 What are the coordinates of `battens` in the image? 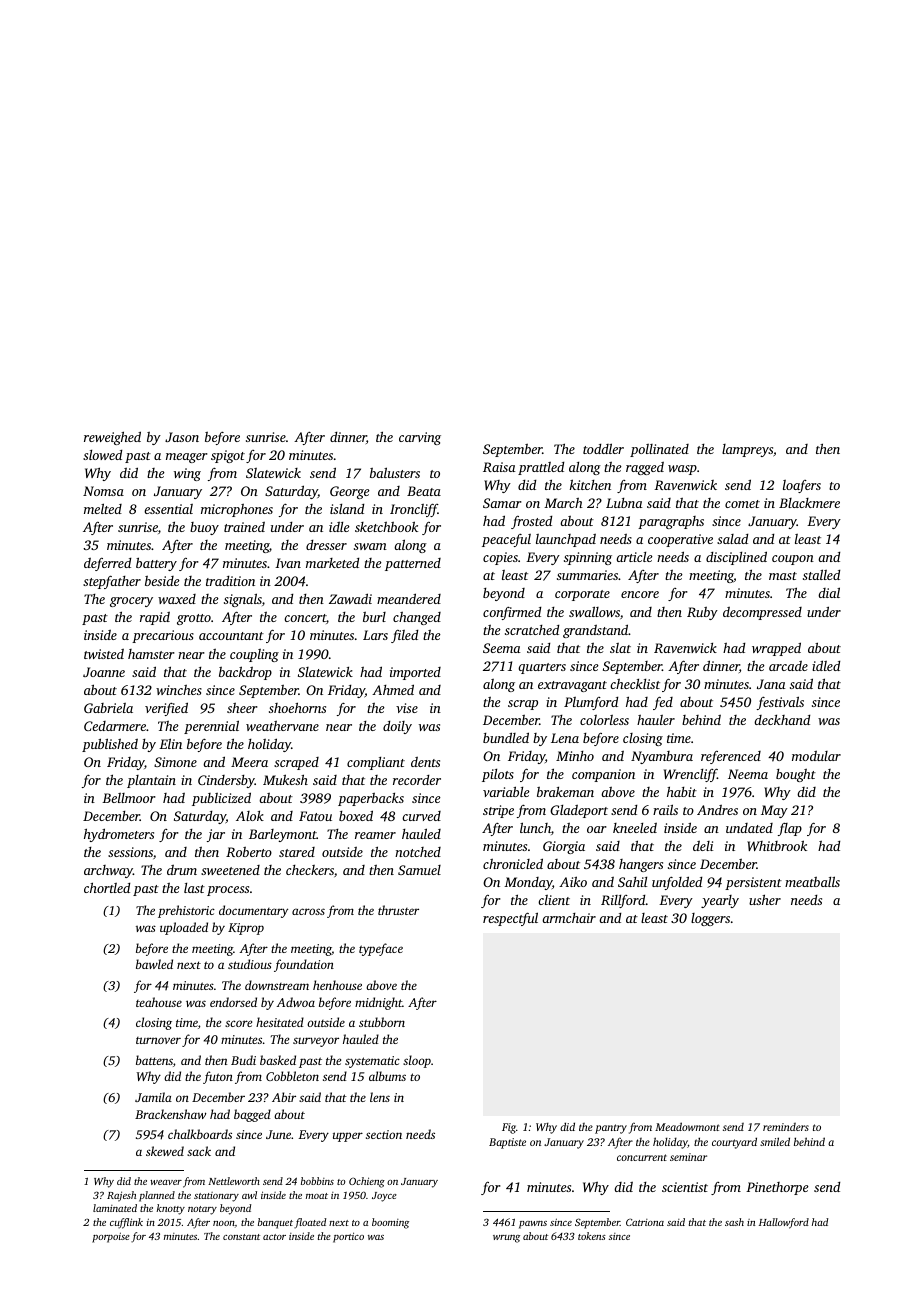 It's located at (154, 1060).
